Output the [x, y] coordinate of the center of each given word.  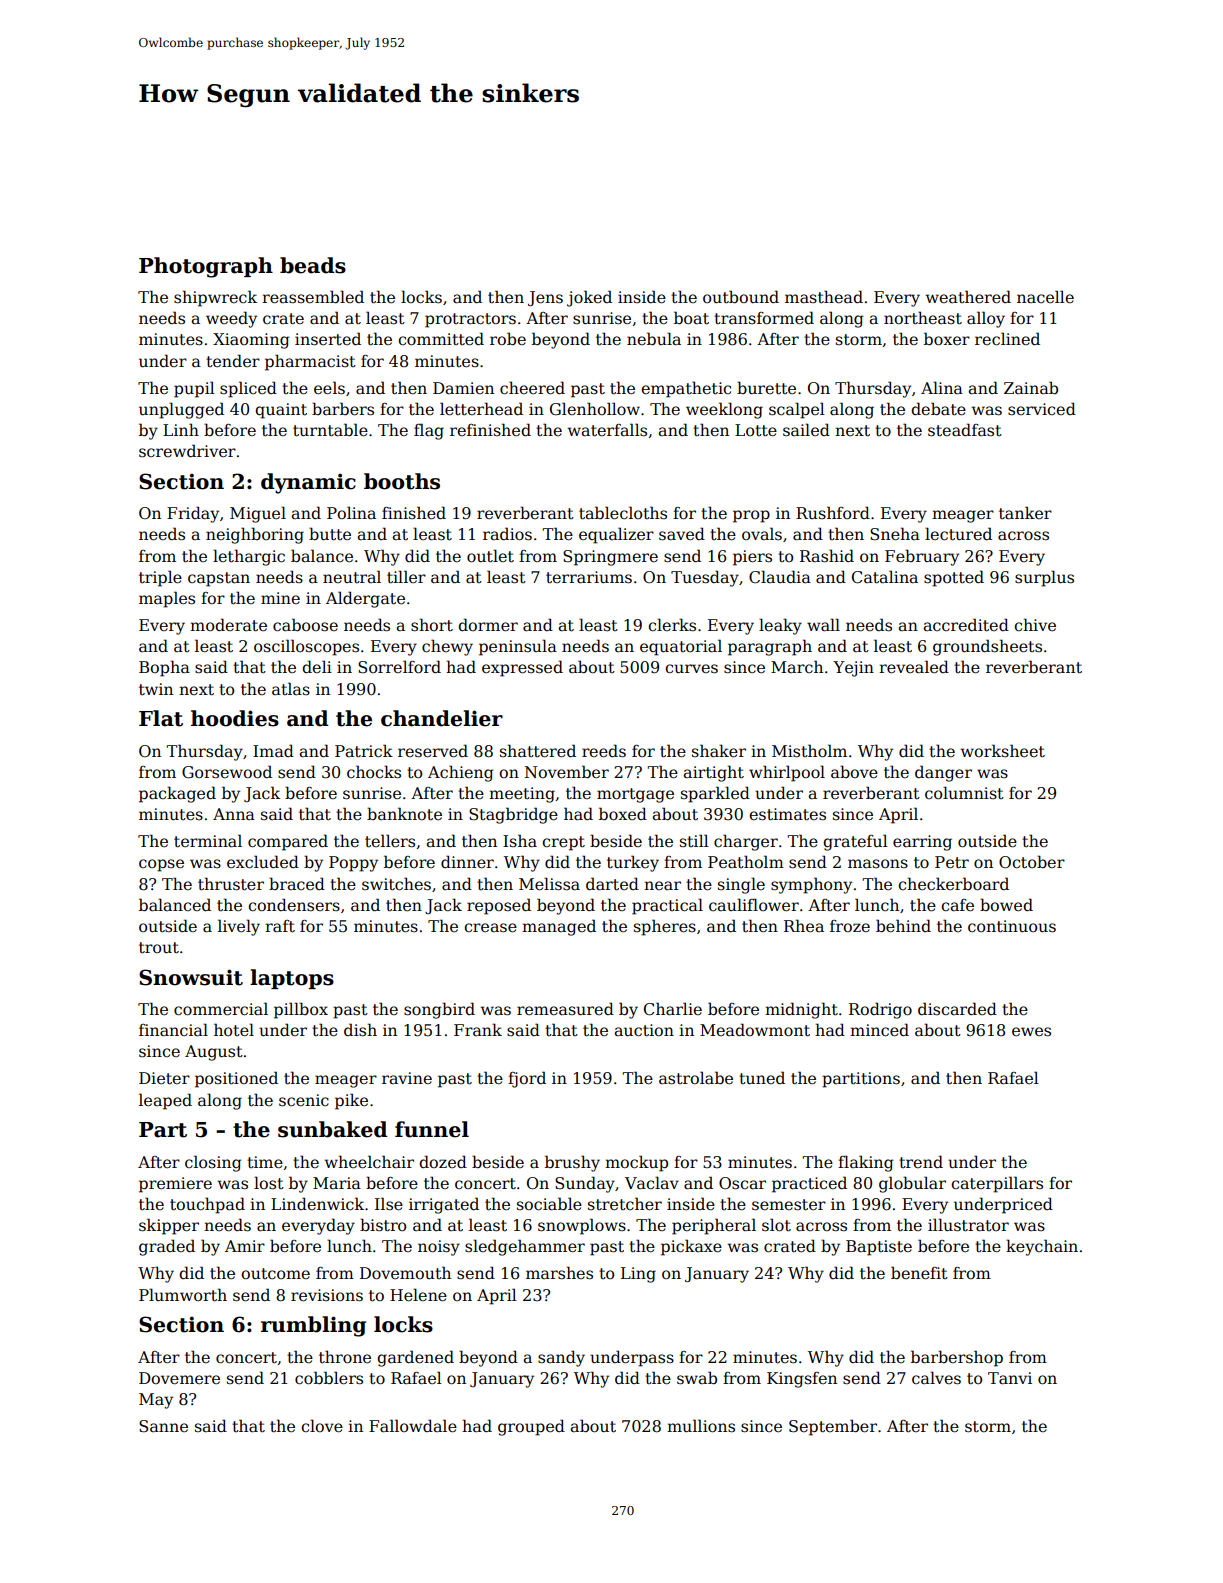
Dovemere [179, 1378]
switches [396, 884]
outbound [741, 296]
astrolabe [696, 1078]
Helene [418, 1295]
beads [313, 265]
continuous [1012, 926]
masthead [824, 297]
